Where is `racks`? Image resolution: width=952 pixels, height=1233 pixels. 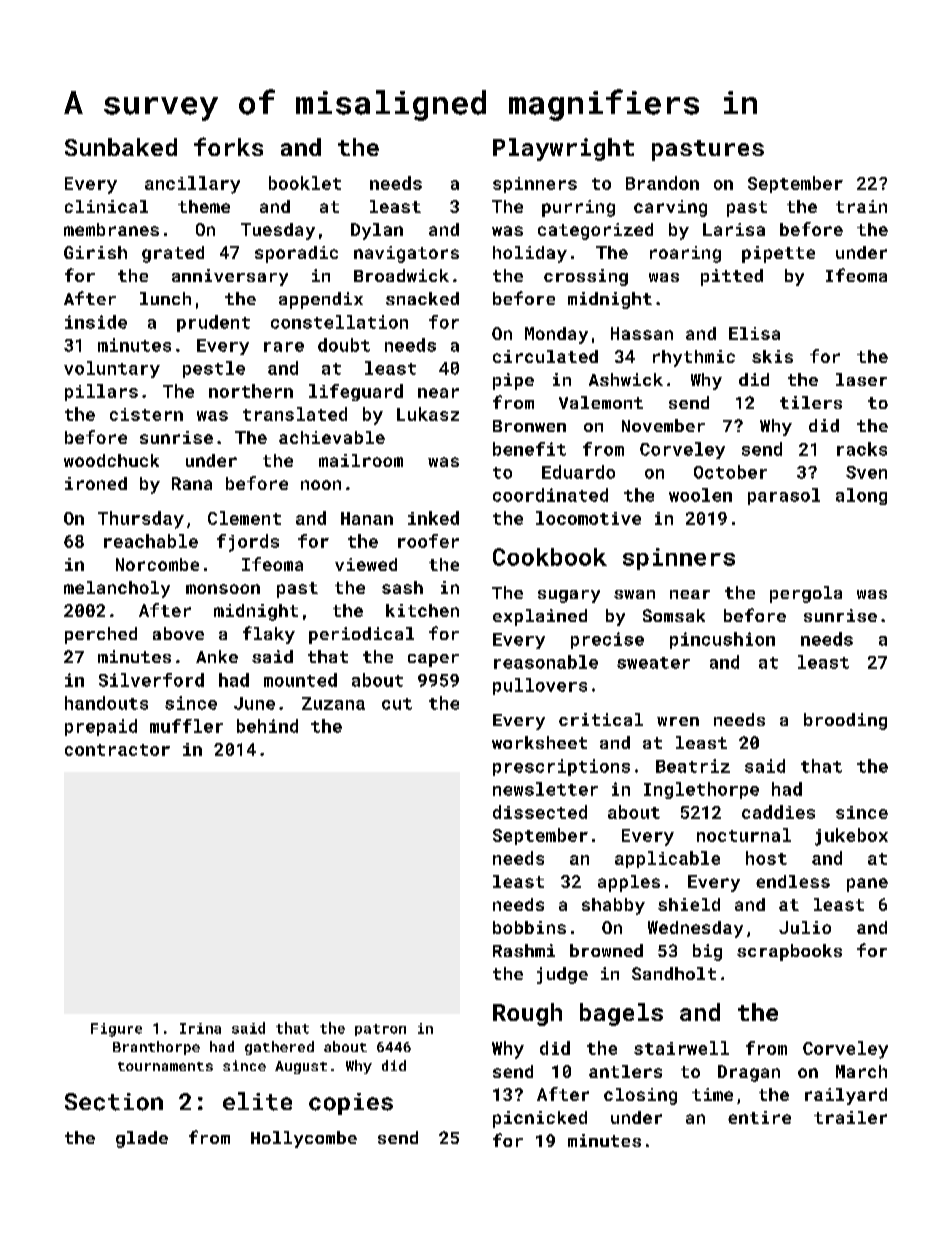 racks is located at coordinates (862, 449).
